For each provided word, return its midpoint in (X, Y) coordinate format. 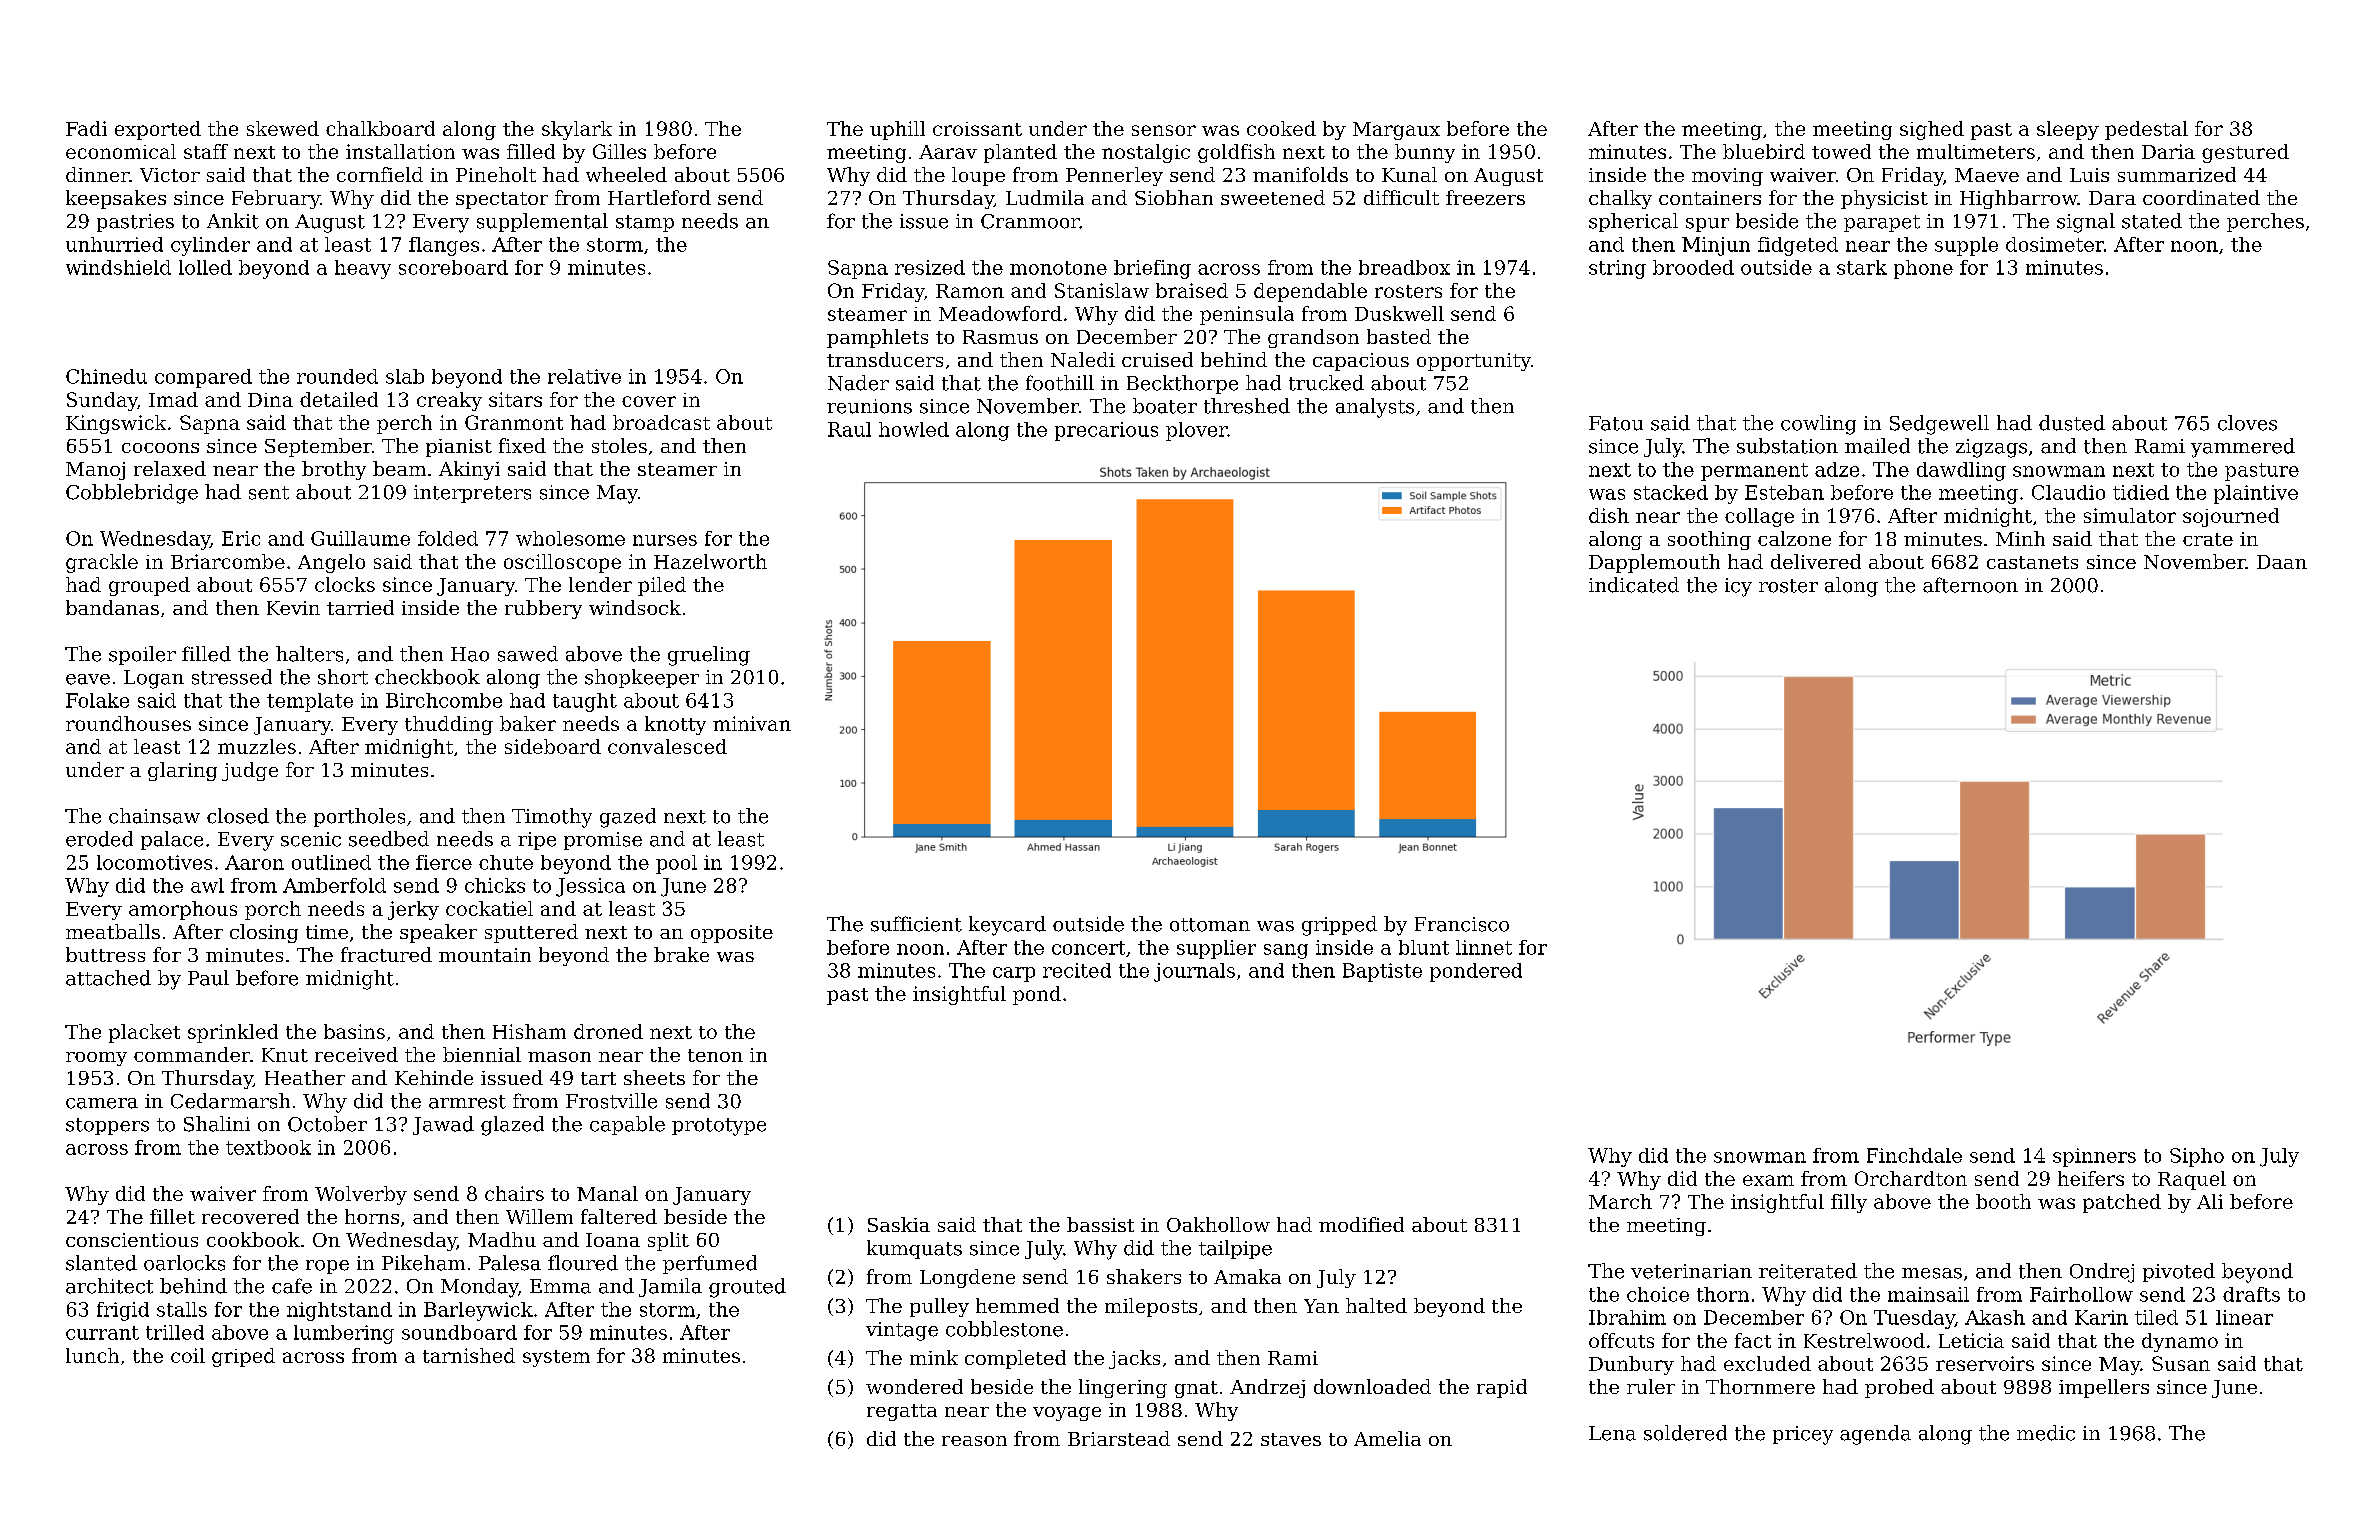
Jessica (590, 887)
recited (1077, 970)
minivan (752, 723)
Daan (2282, 562)
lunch (92, 1355)
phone (1923, 269)
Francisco (1462, 924)
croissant (977, 129)
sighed (1932, 130)
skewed (283, 128)
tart (598, 1078)
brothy (334, 470)
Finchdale (1914, 1155)
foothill (1060, 383)
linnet (1484, 947)
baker (528, 723)
